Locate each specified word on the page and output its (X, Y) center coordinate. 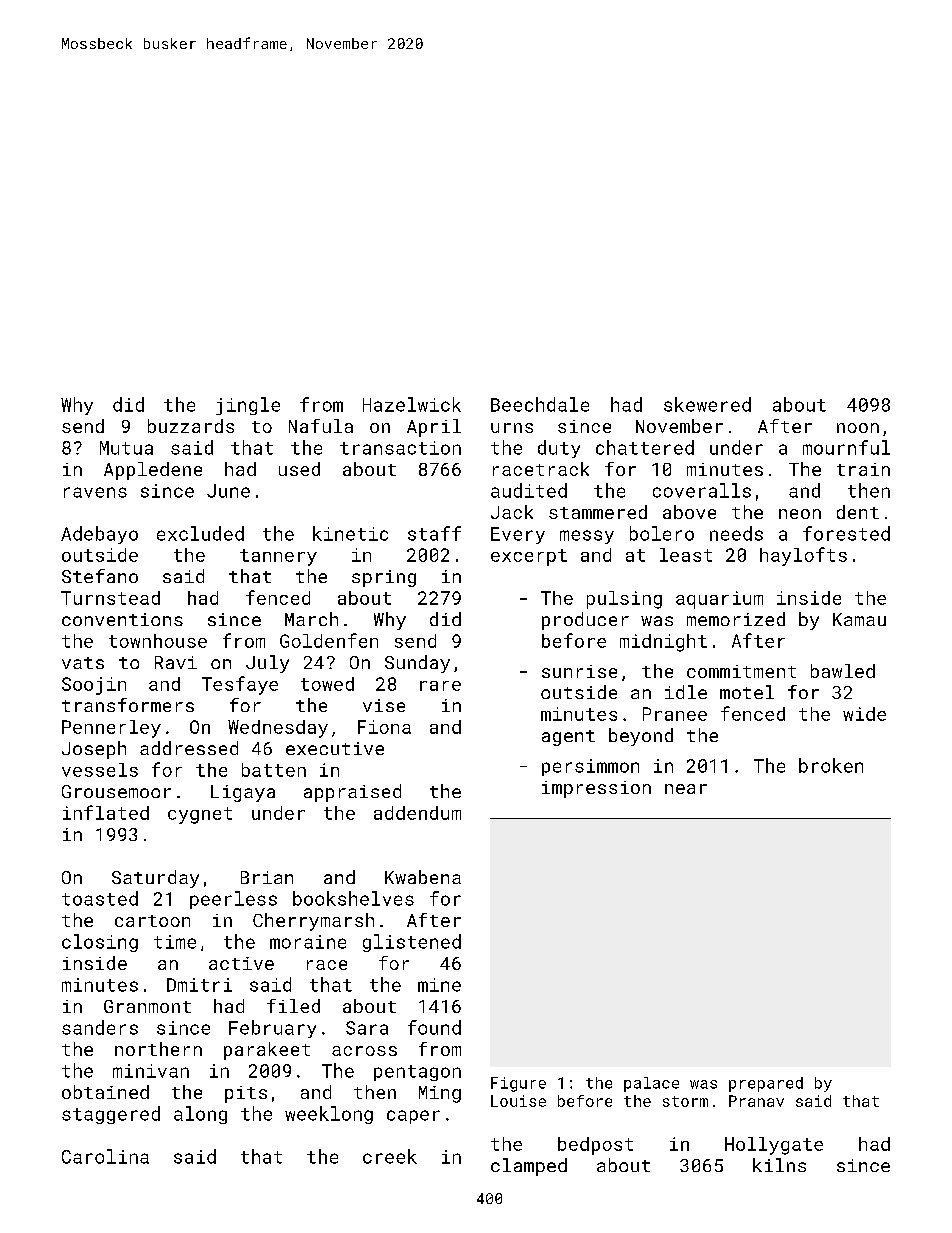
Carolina (105, 1156)
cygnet (200, 815)
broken (831, 765)
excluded (200, 533)
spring (384, 578)
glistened (412, 943)
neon (800, 514)
